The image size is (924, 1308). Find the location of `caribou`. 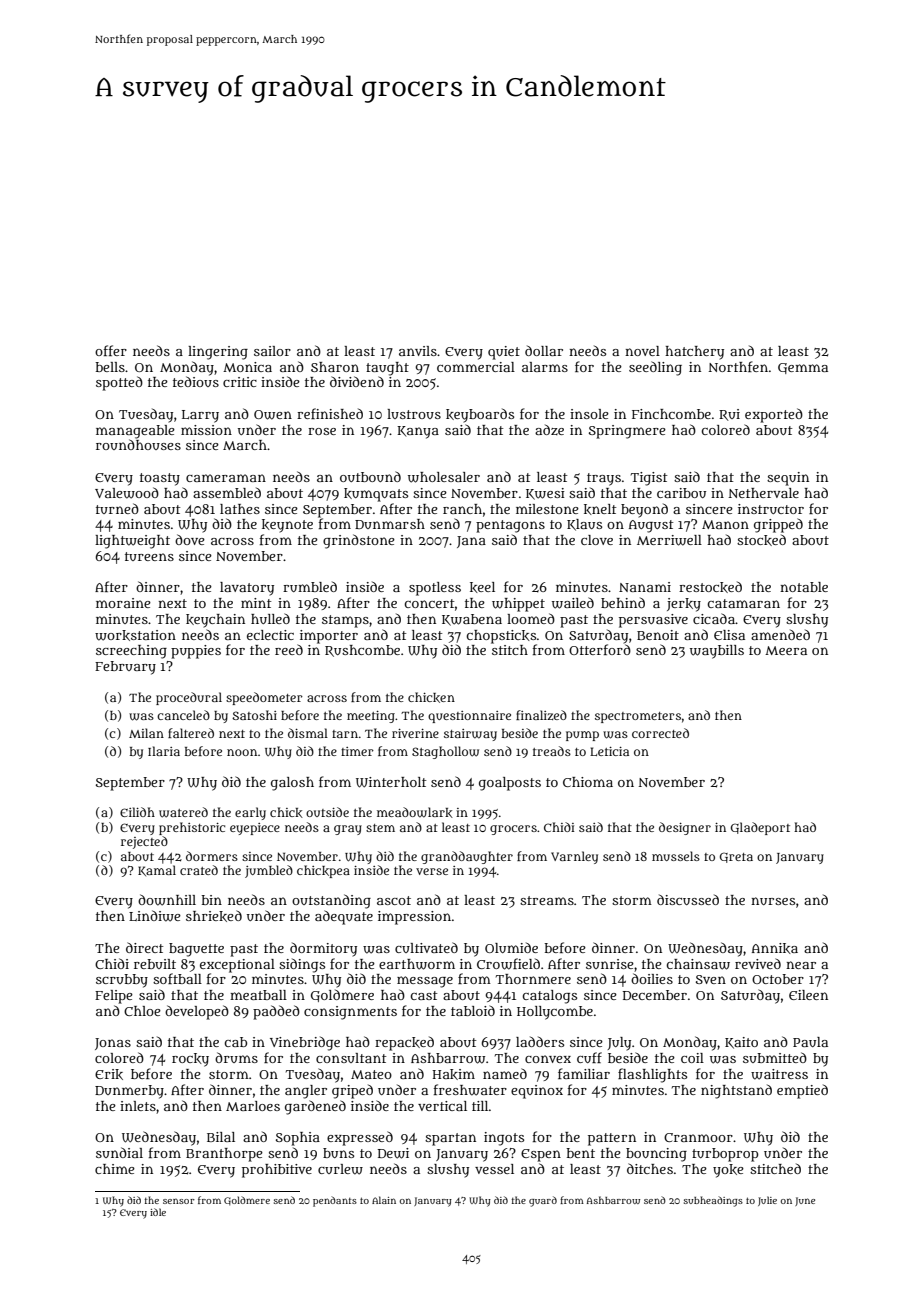

caribou is located at coordinates (681, 493).
